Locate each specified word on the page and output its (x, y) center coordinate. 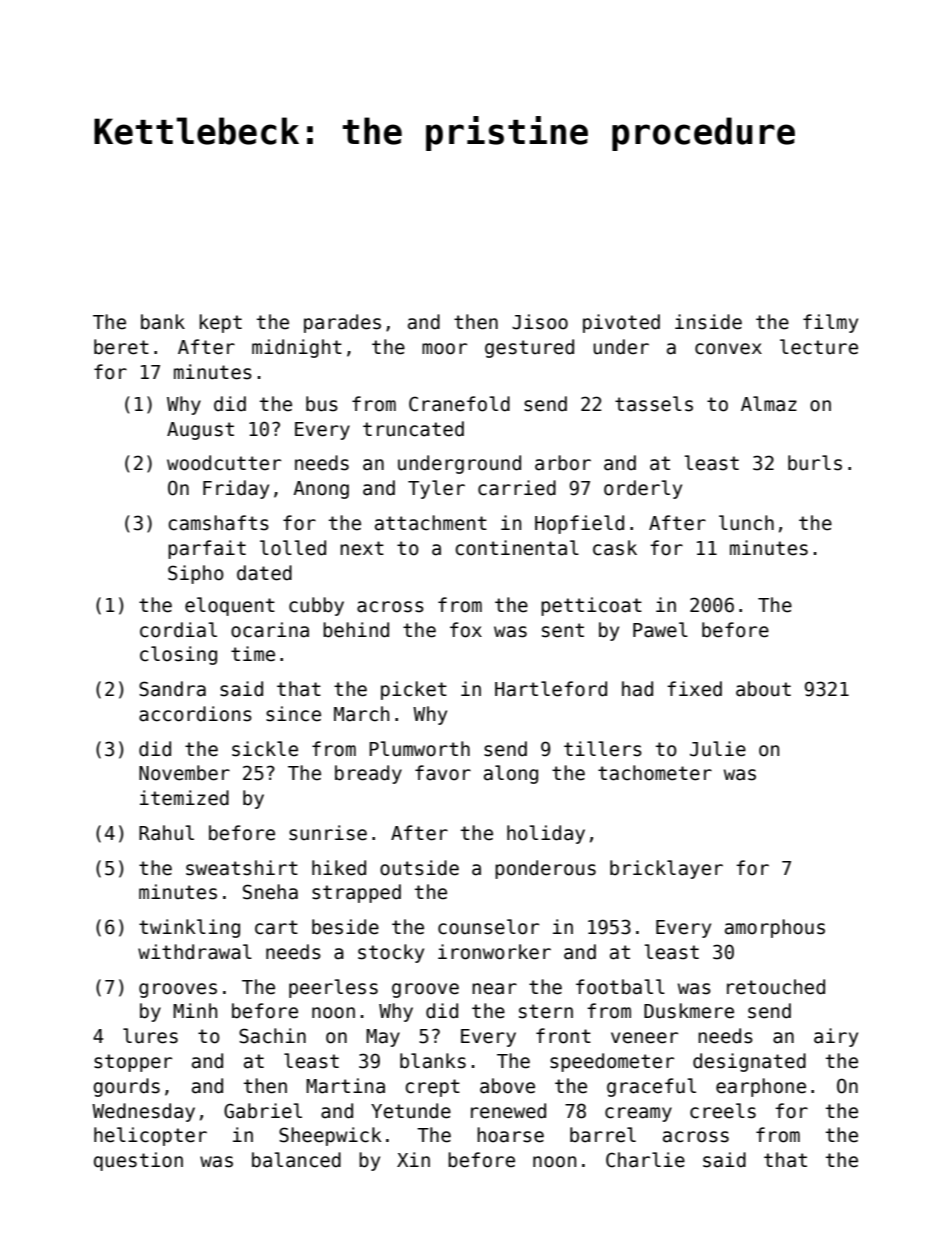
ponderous (545, 869)
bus (322, 404)
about (763, 689)
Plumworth (419, 749)
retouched (776, 987)
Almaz (769, 404)
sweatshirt (242, 868)
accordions (195, 714)
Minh (195, 1010)
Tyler (436, 489)
